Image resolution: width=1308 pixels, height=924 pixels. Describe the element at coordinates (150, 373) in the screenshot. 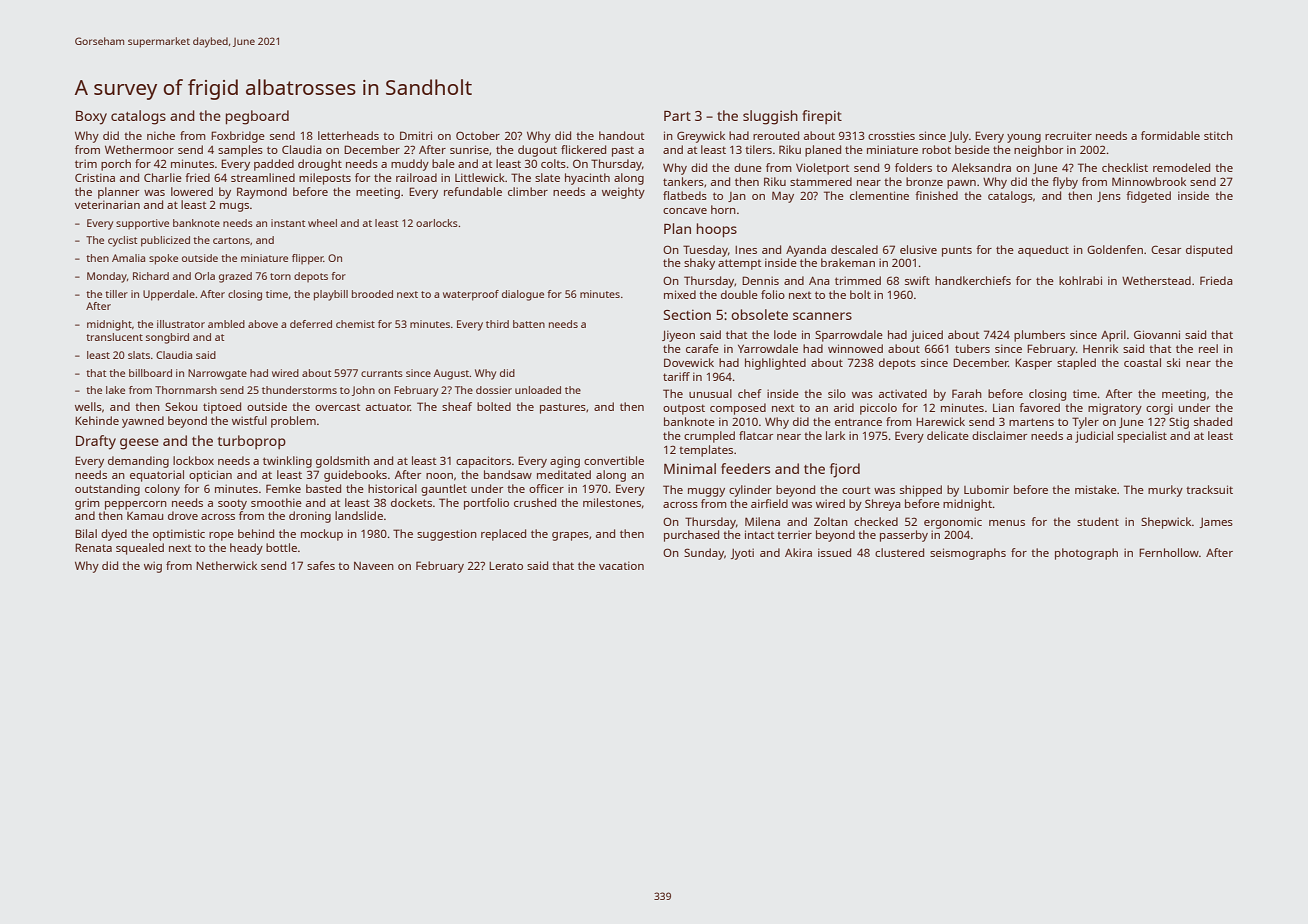

I see `billboard` at that location.
